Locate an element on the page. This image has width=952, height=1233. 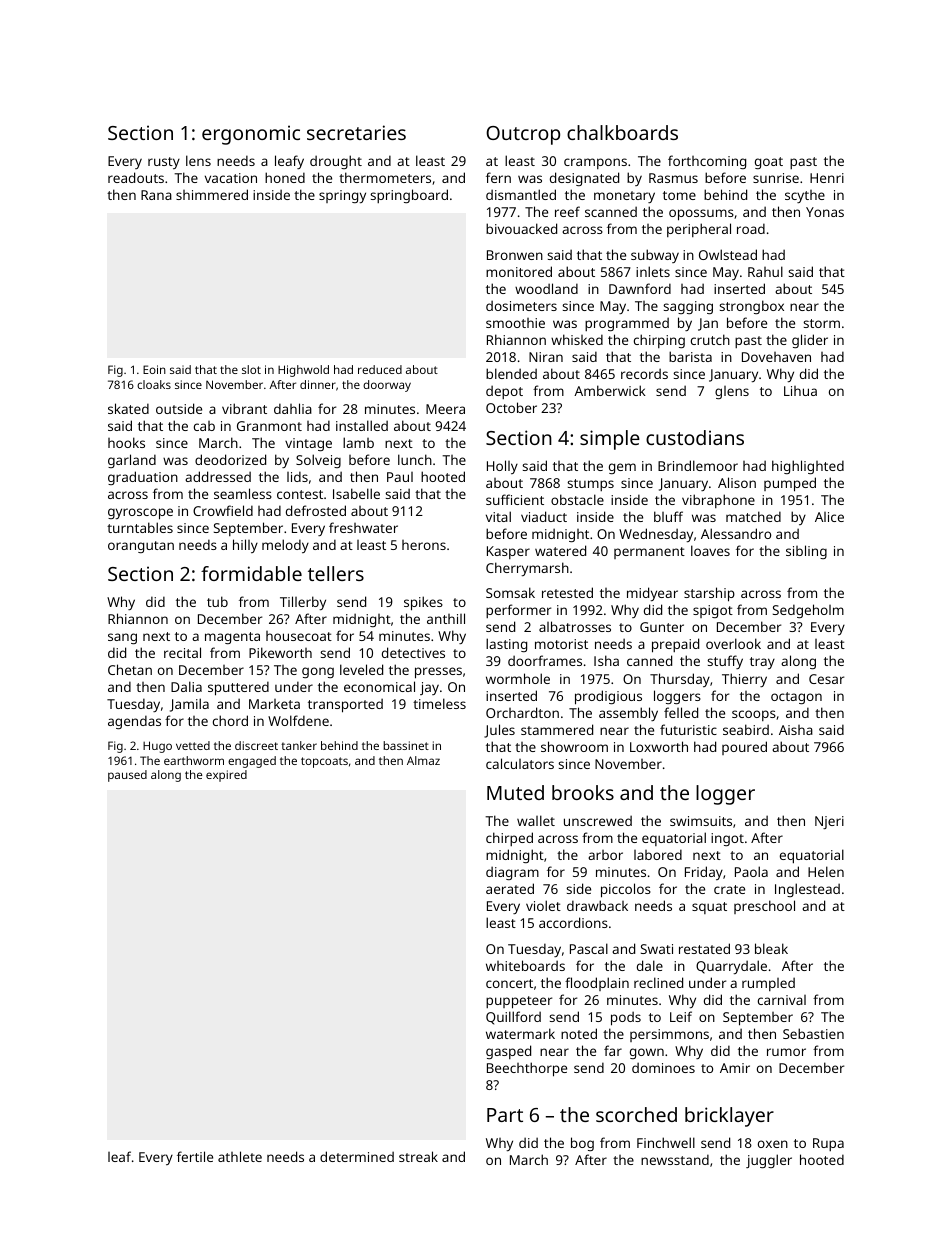
melody is located at coordinates (285, 546).
